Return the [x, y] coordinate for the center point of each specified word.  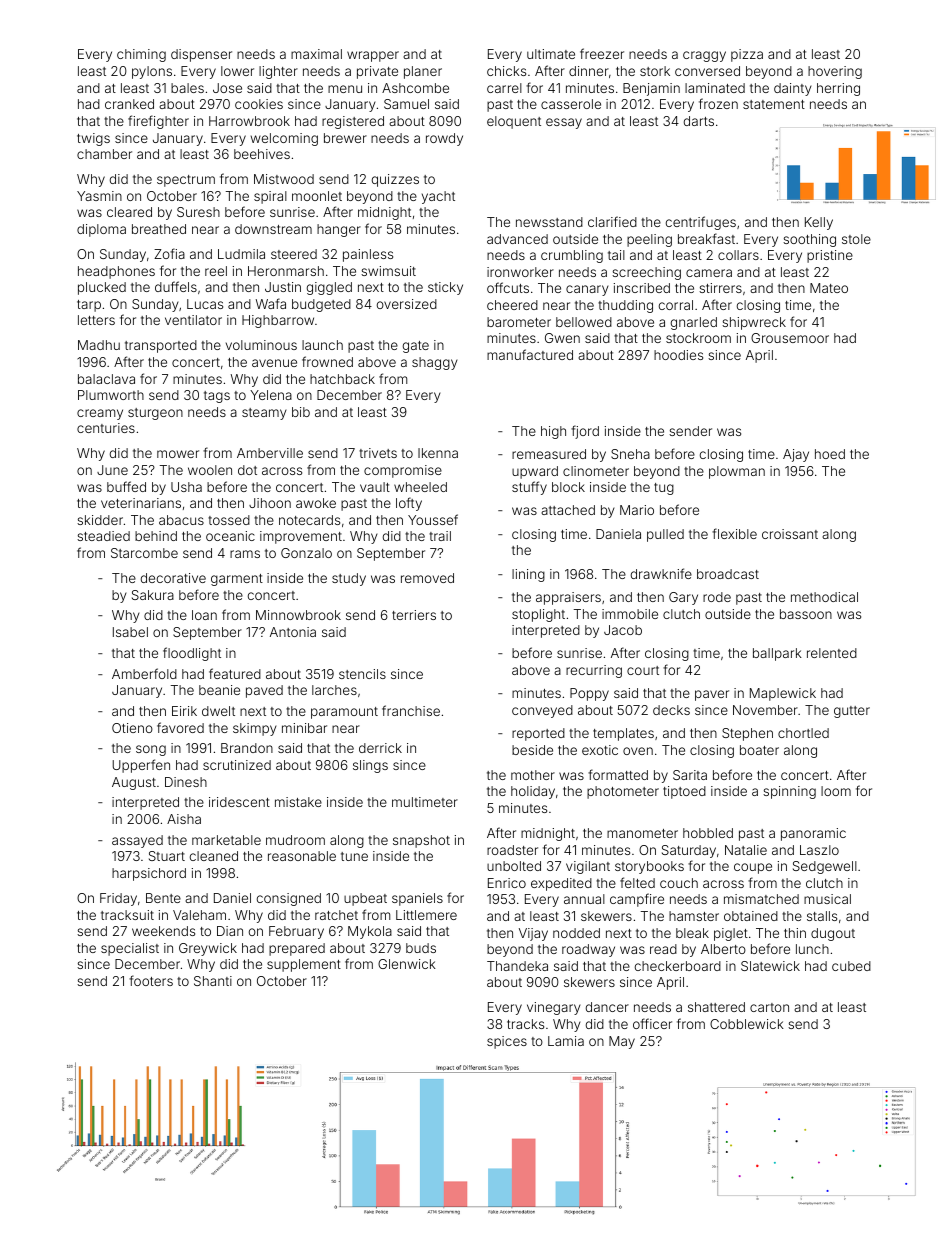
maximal [316, 54]
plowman [737, 472]
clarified [612, 221]
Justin [283, 287]
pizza [747, 55]
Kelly [819, 223]
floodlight [192, 654]
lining [528, 575]
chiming [141, 55]
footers [151, 980]
